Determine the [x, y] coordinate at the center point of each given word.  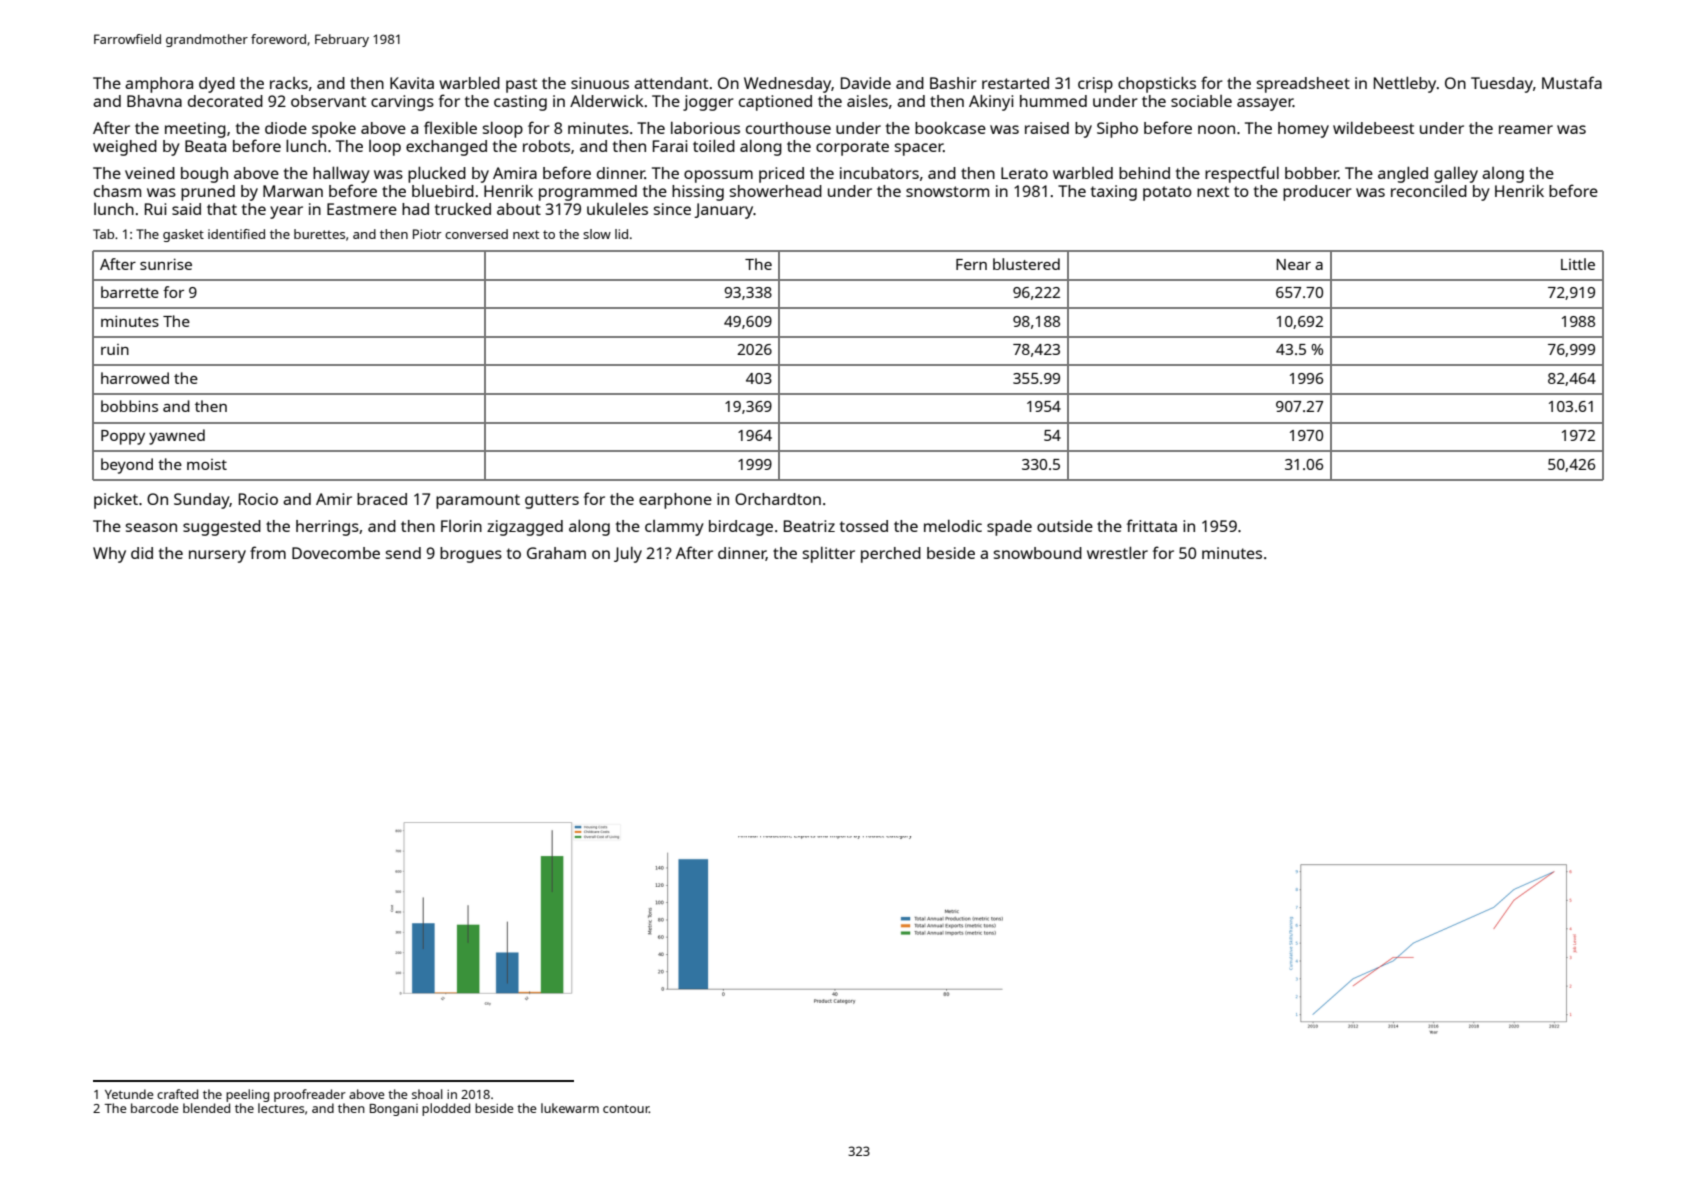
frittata [1152, 525]
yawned [177, 437]
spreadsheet [1303, 85]
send [403, 553]
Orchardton [778, 499]
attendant [671, 83]
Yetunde [129, 1094]
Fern [971, 264]
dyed [217, 85]
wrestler [1117, 552]
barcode [154, 1108]
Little [1578, 264]
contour [626, 1109]
